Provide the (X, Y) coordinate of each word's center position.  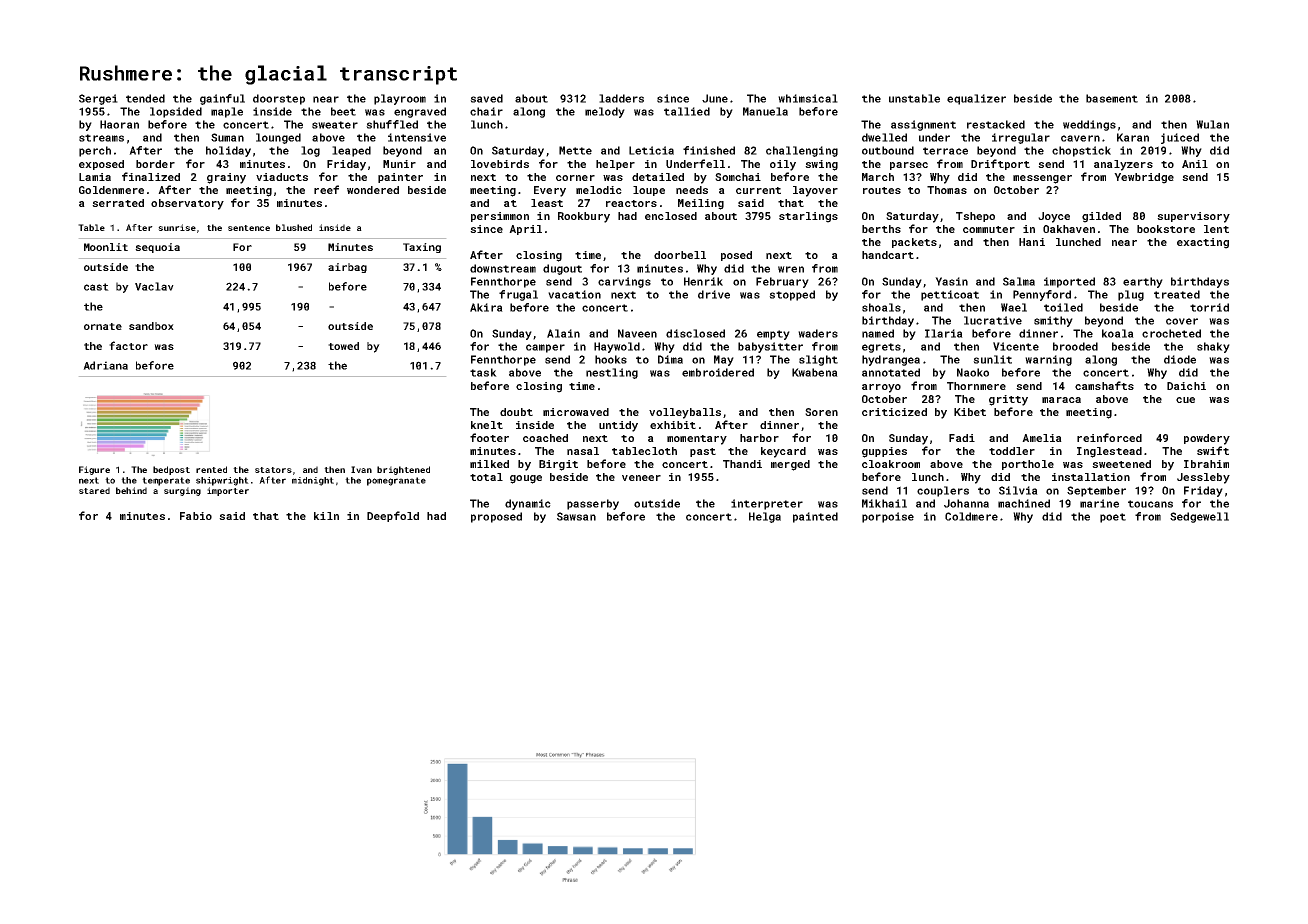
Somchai (738, 177)
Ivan (361, 469)
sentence (249, 228)
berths (881, 229)
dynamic (528, 504)
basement (1112, 98)
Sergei (98, 99)
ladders (621, 98)
